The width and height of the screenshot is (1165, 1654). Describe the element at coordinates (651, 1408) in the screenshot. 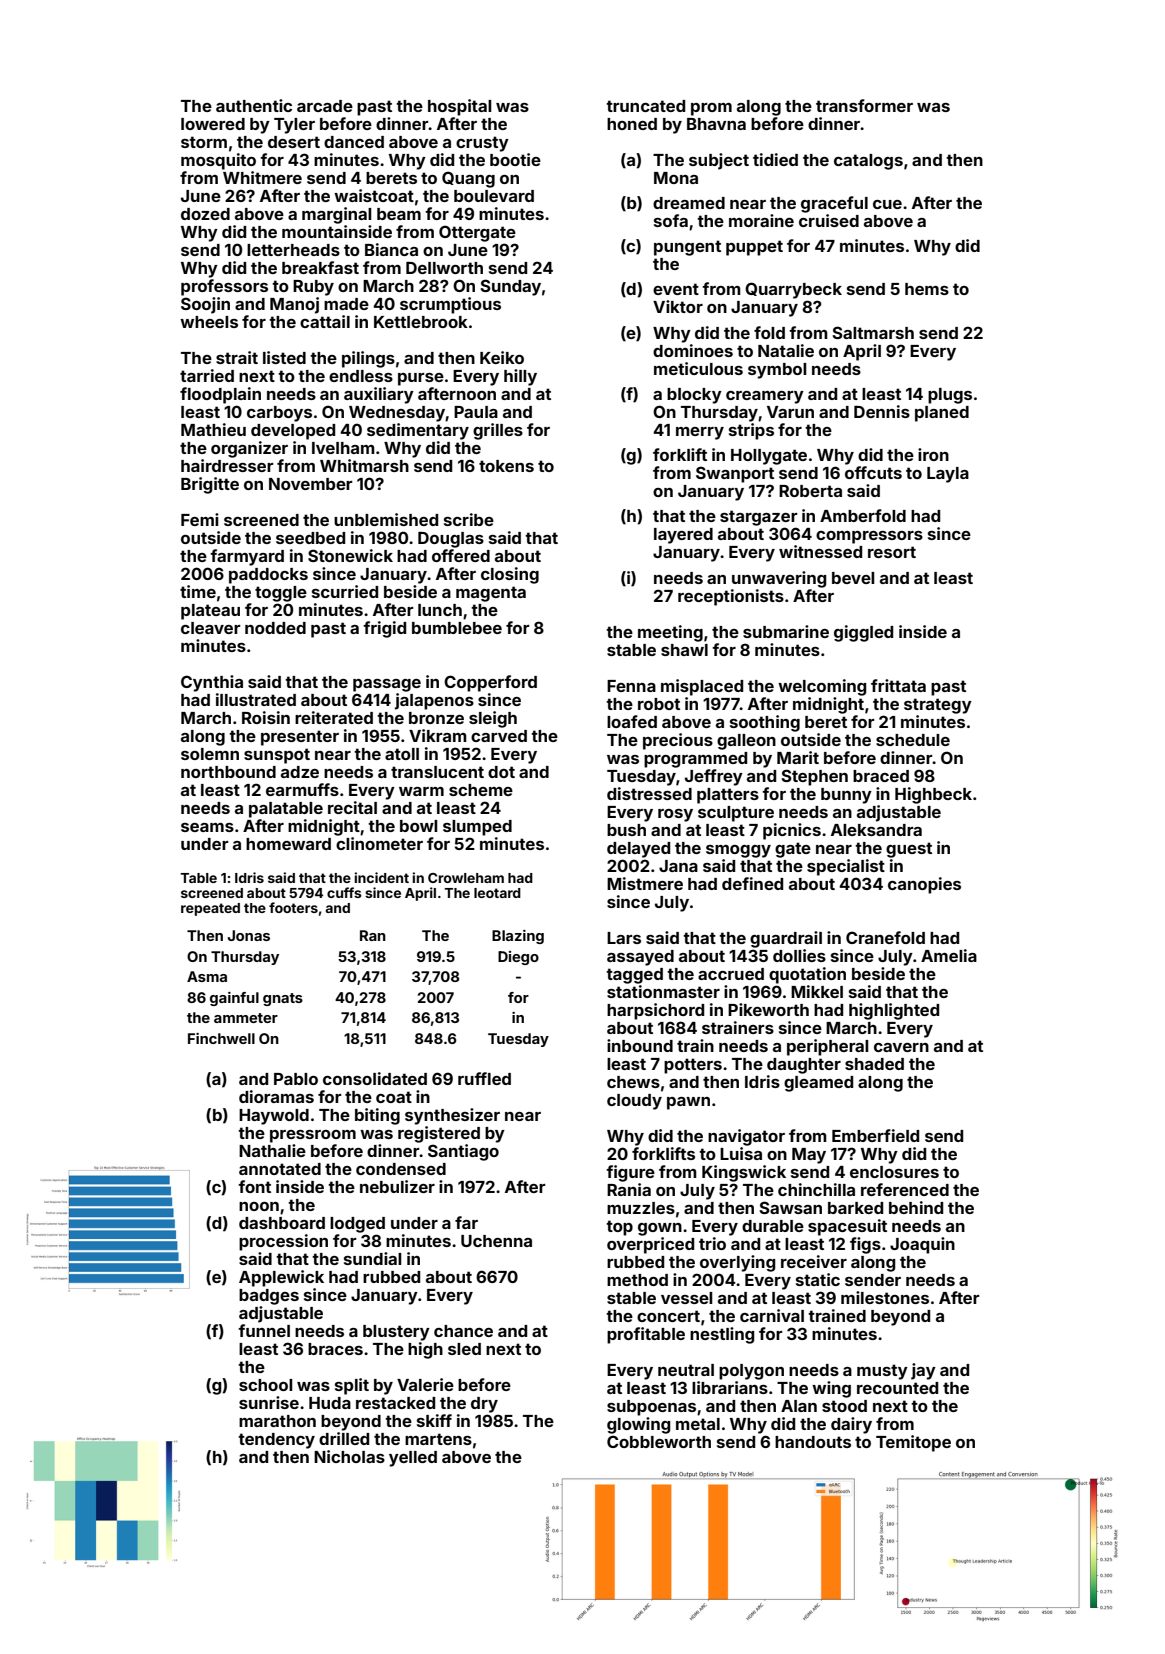

I see `subpoenas` at that location.
